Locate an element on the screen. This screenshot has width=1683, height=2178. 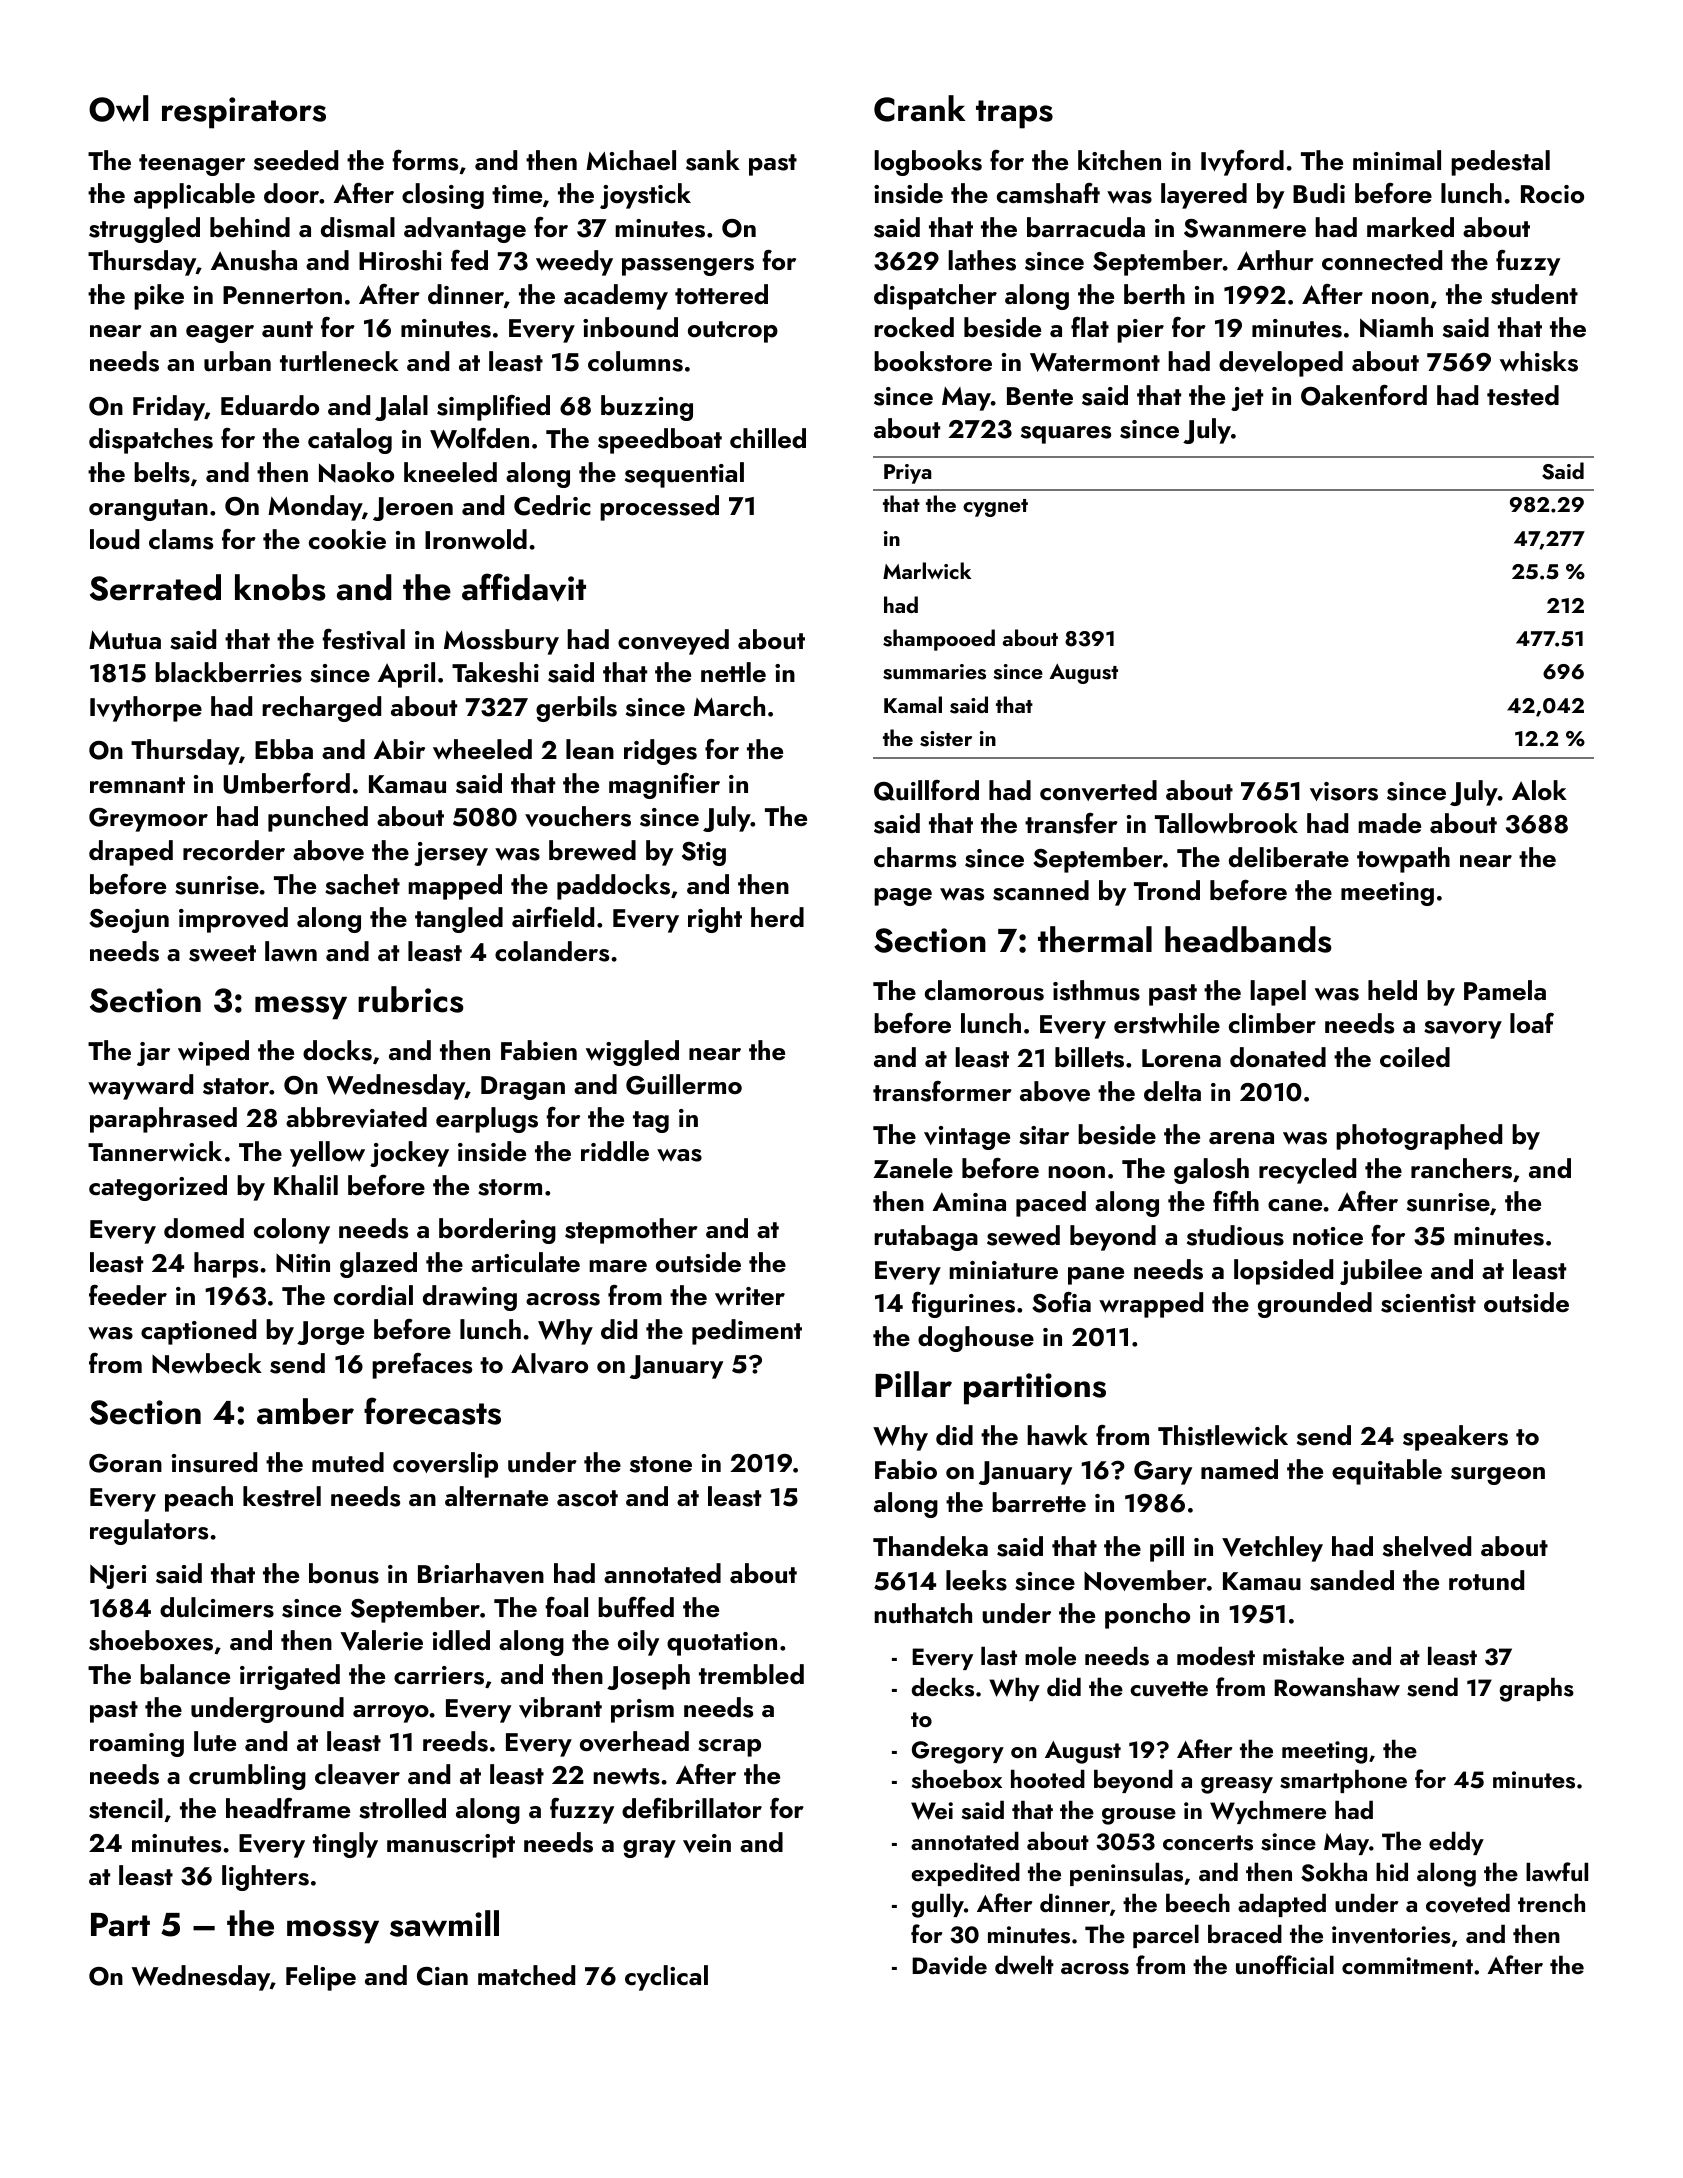
vein is located at coordinates (707, 1843).
